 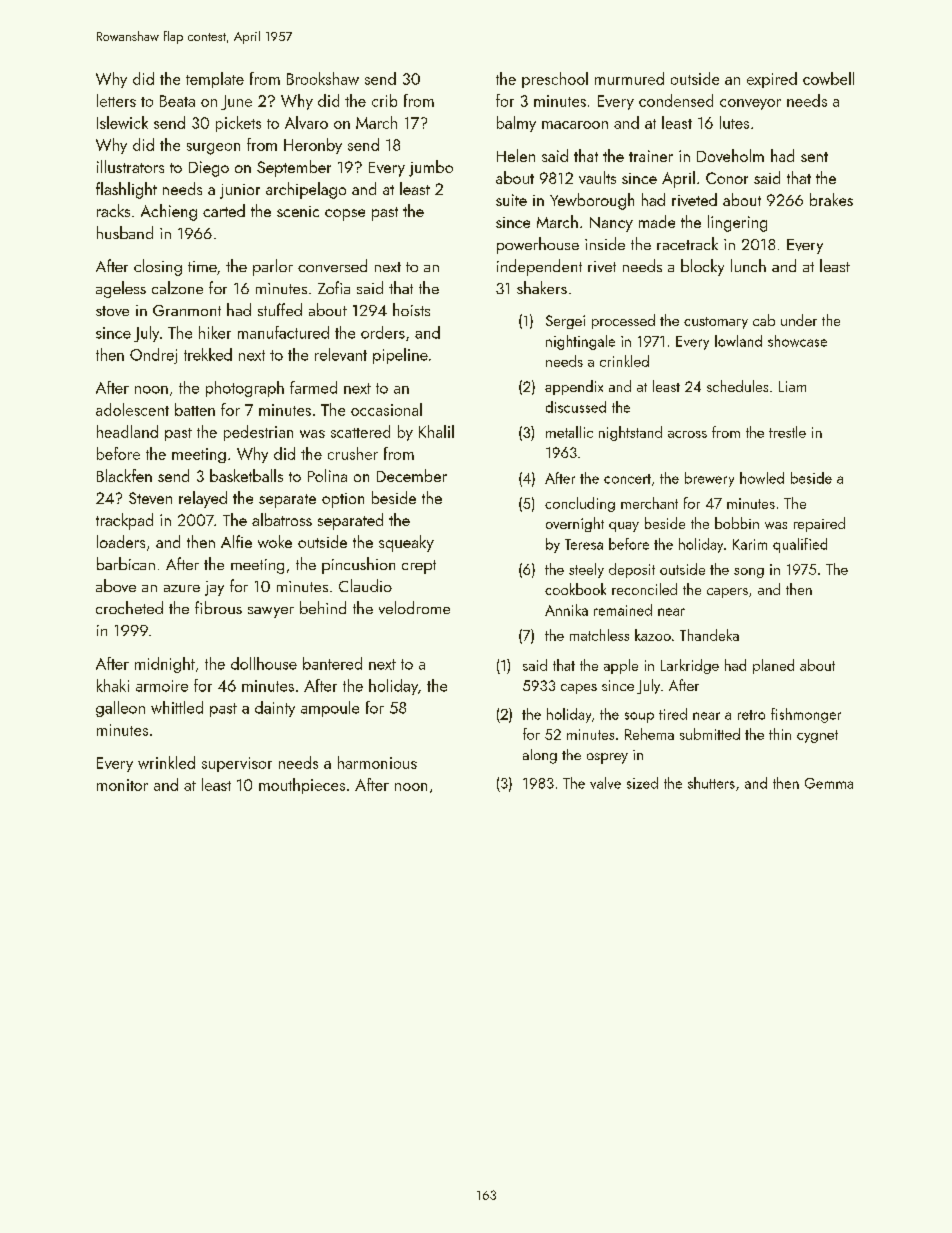 I want to click on preschool, so click(x=555, y=80).
